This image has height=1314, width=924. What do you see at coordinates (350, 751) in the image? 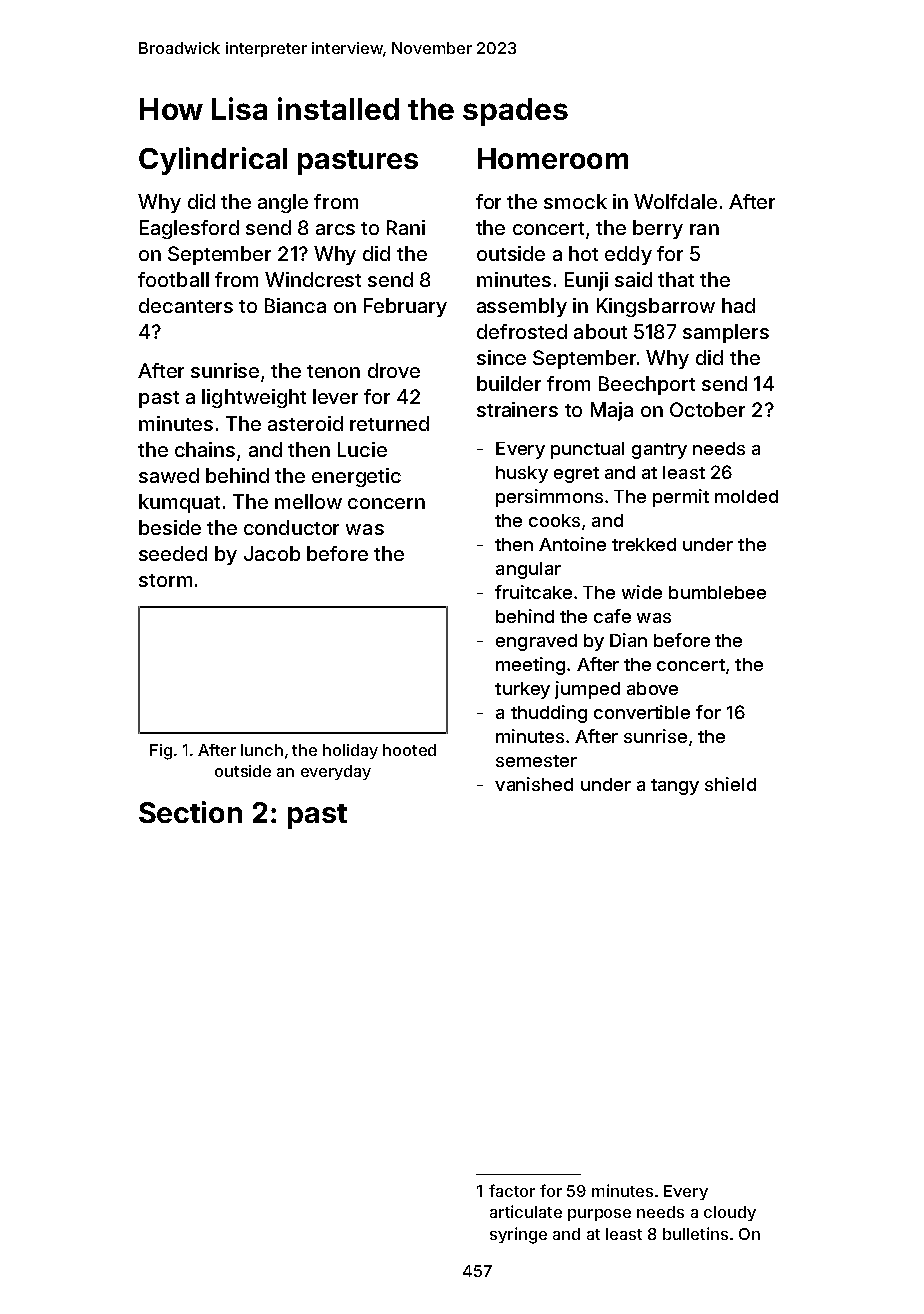
I see `holiday` at bounding box center [350, 751].
